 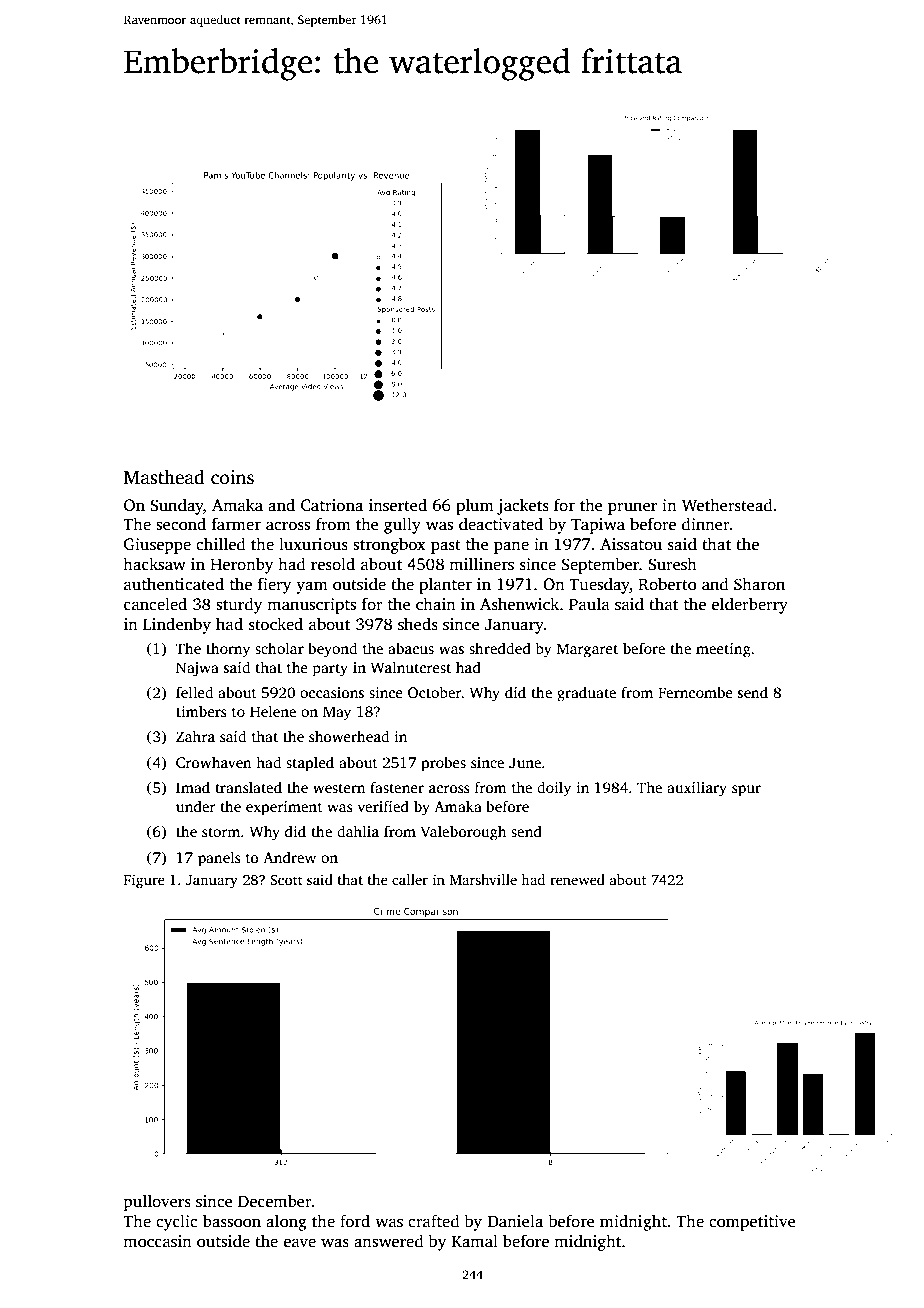 What do you see at coordinates (483, 879) in the screenshot?
I see `Marshville` at bounding box center [483, 879].
